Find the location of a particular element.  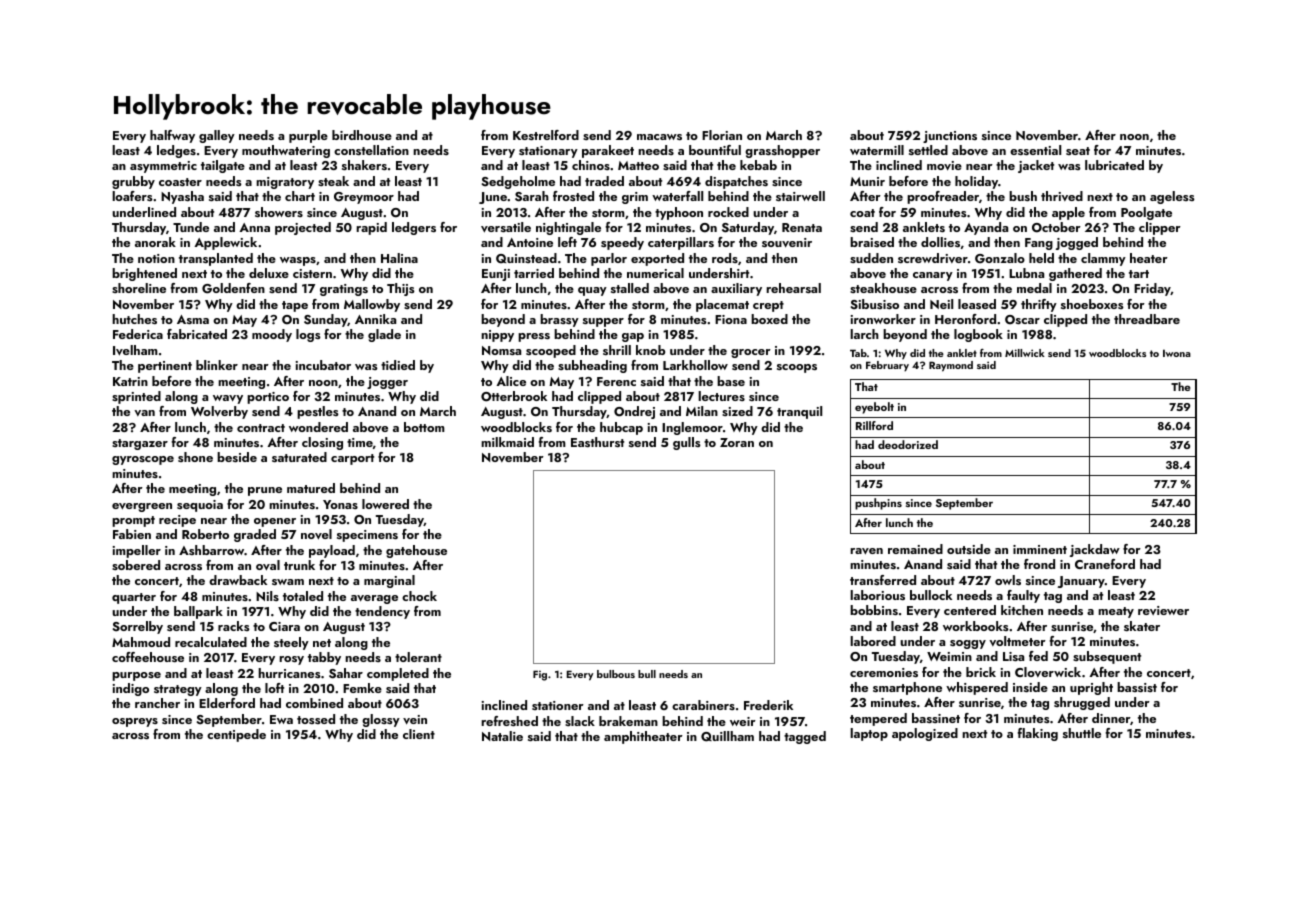

client is located at coordinates (419, 734).
